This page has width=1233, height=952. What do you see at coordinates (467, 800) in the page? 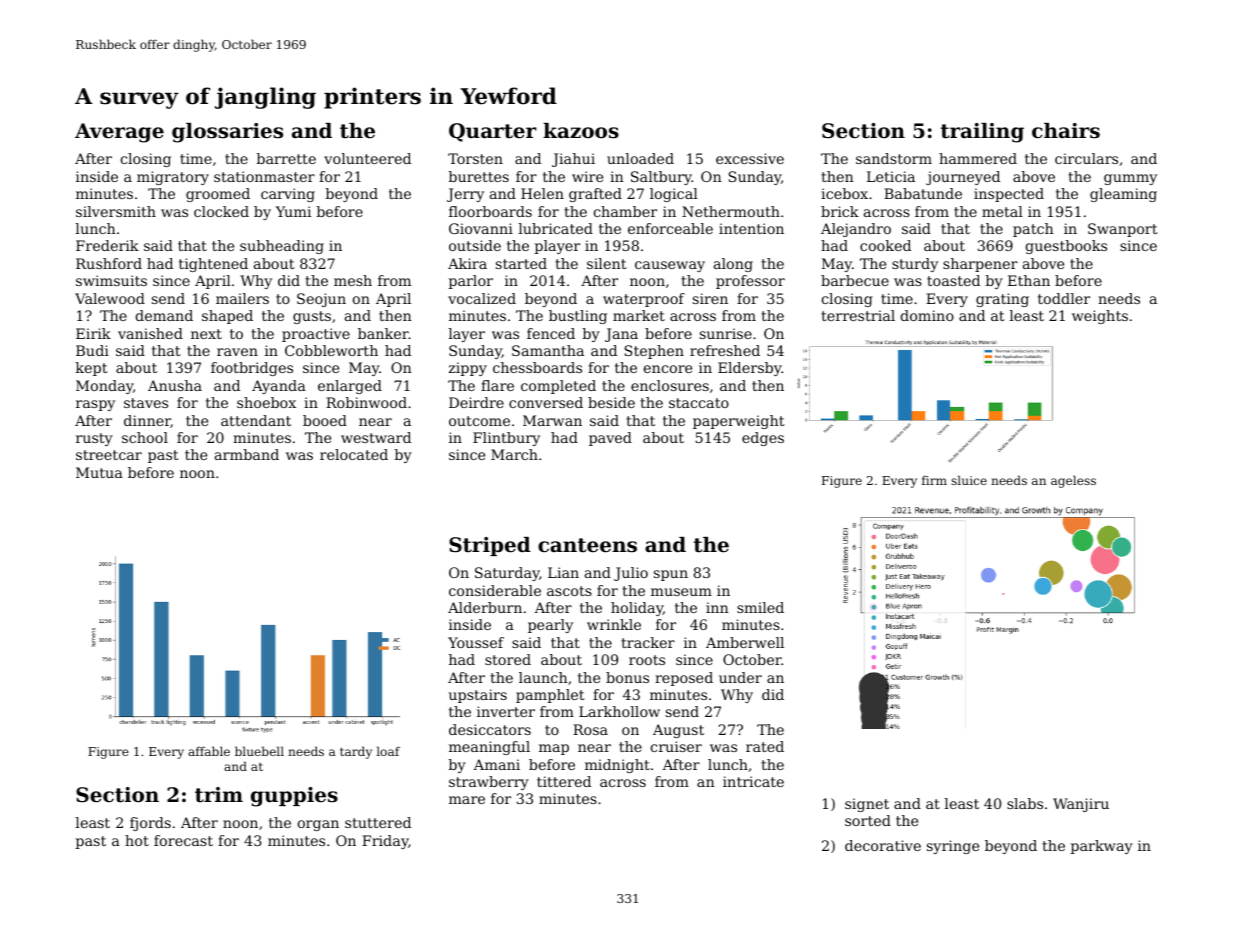
I see `mare` at bounding box center [467, 800].
